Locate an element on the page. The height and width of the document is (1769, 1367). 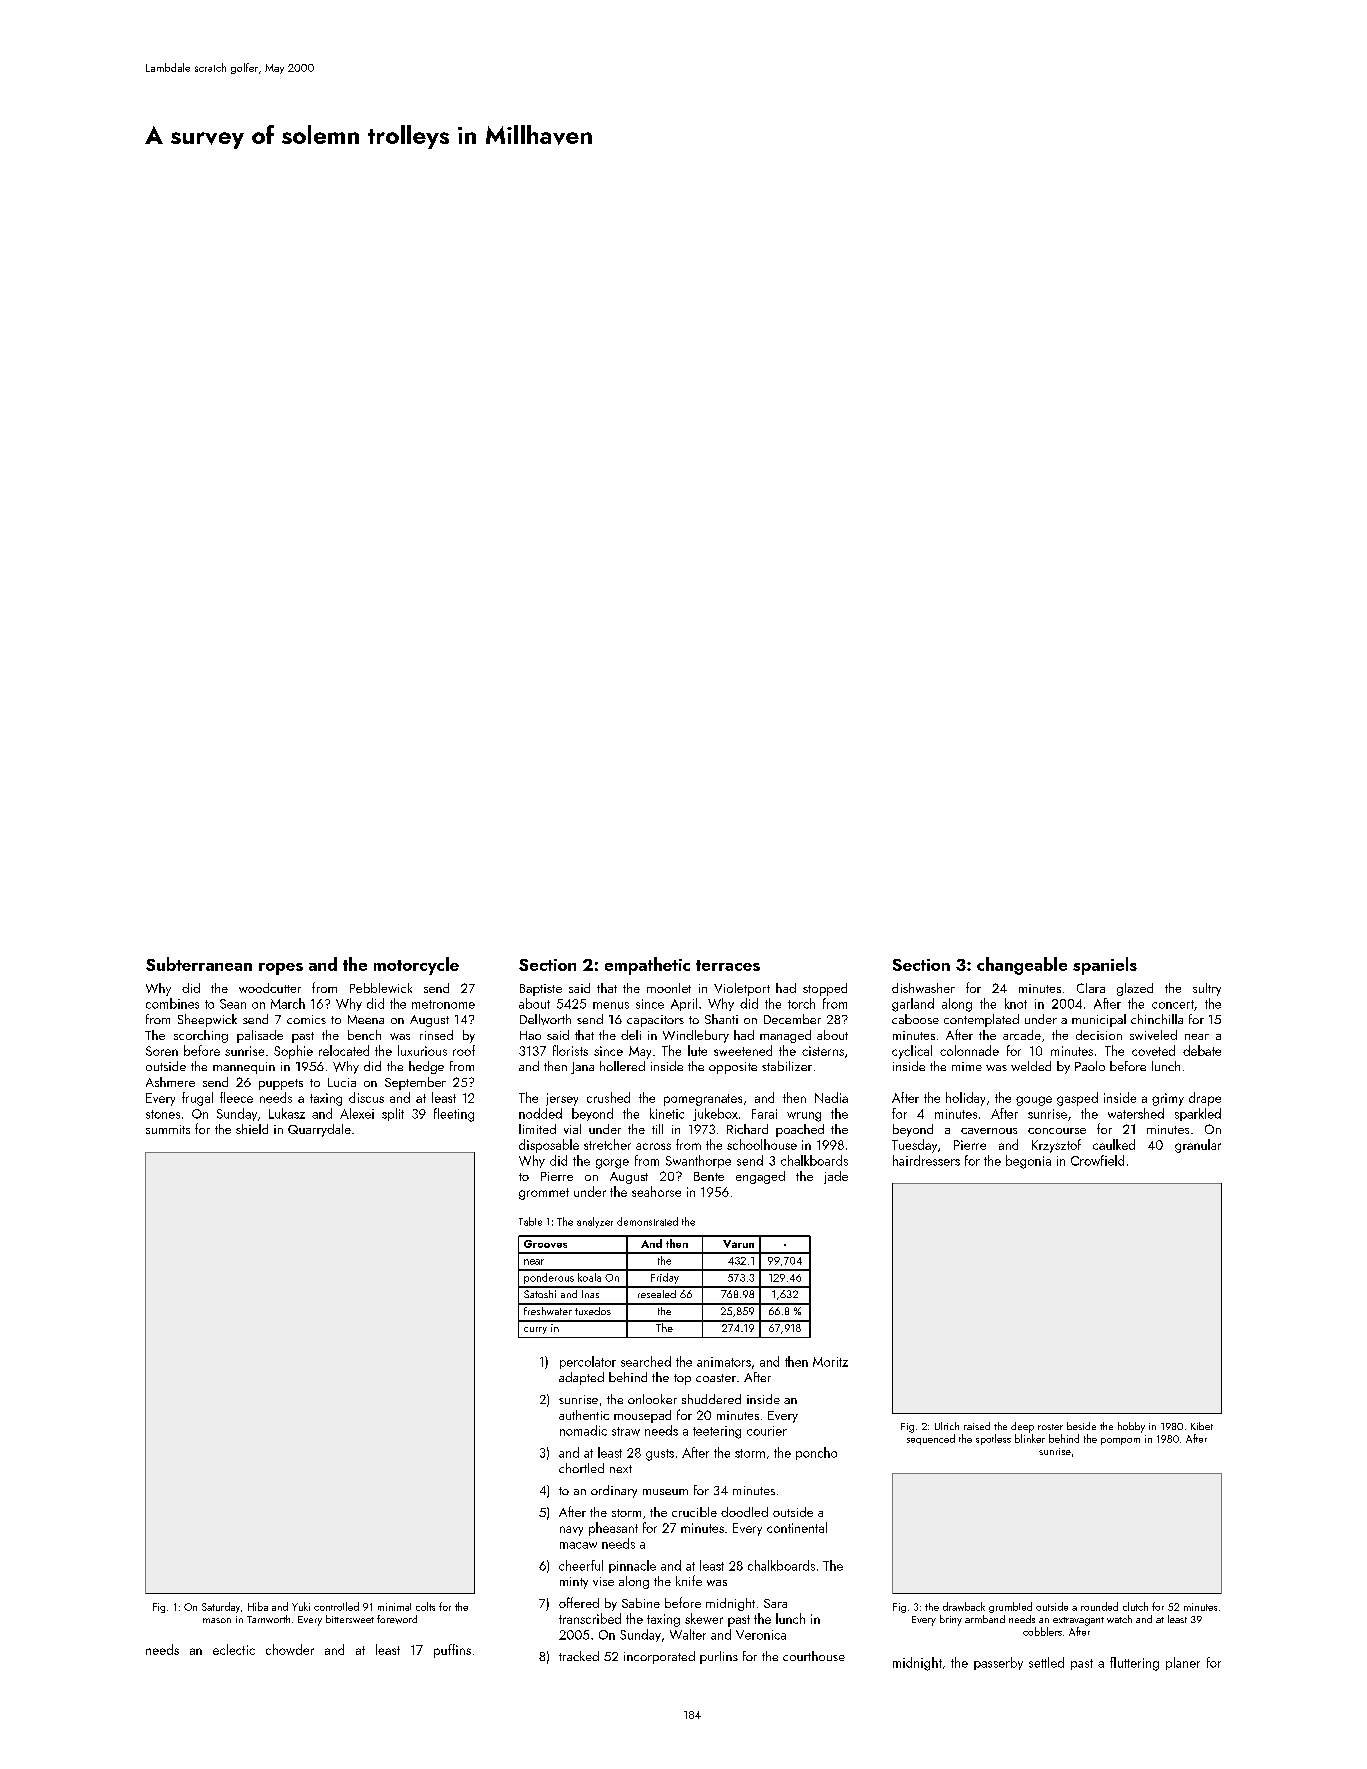
puffins is located at coordinates (452, 1651).
